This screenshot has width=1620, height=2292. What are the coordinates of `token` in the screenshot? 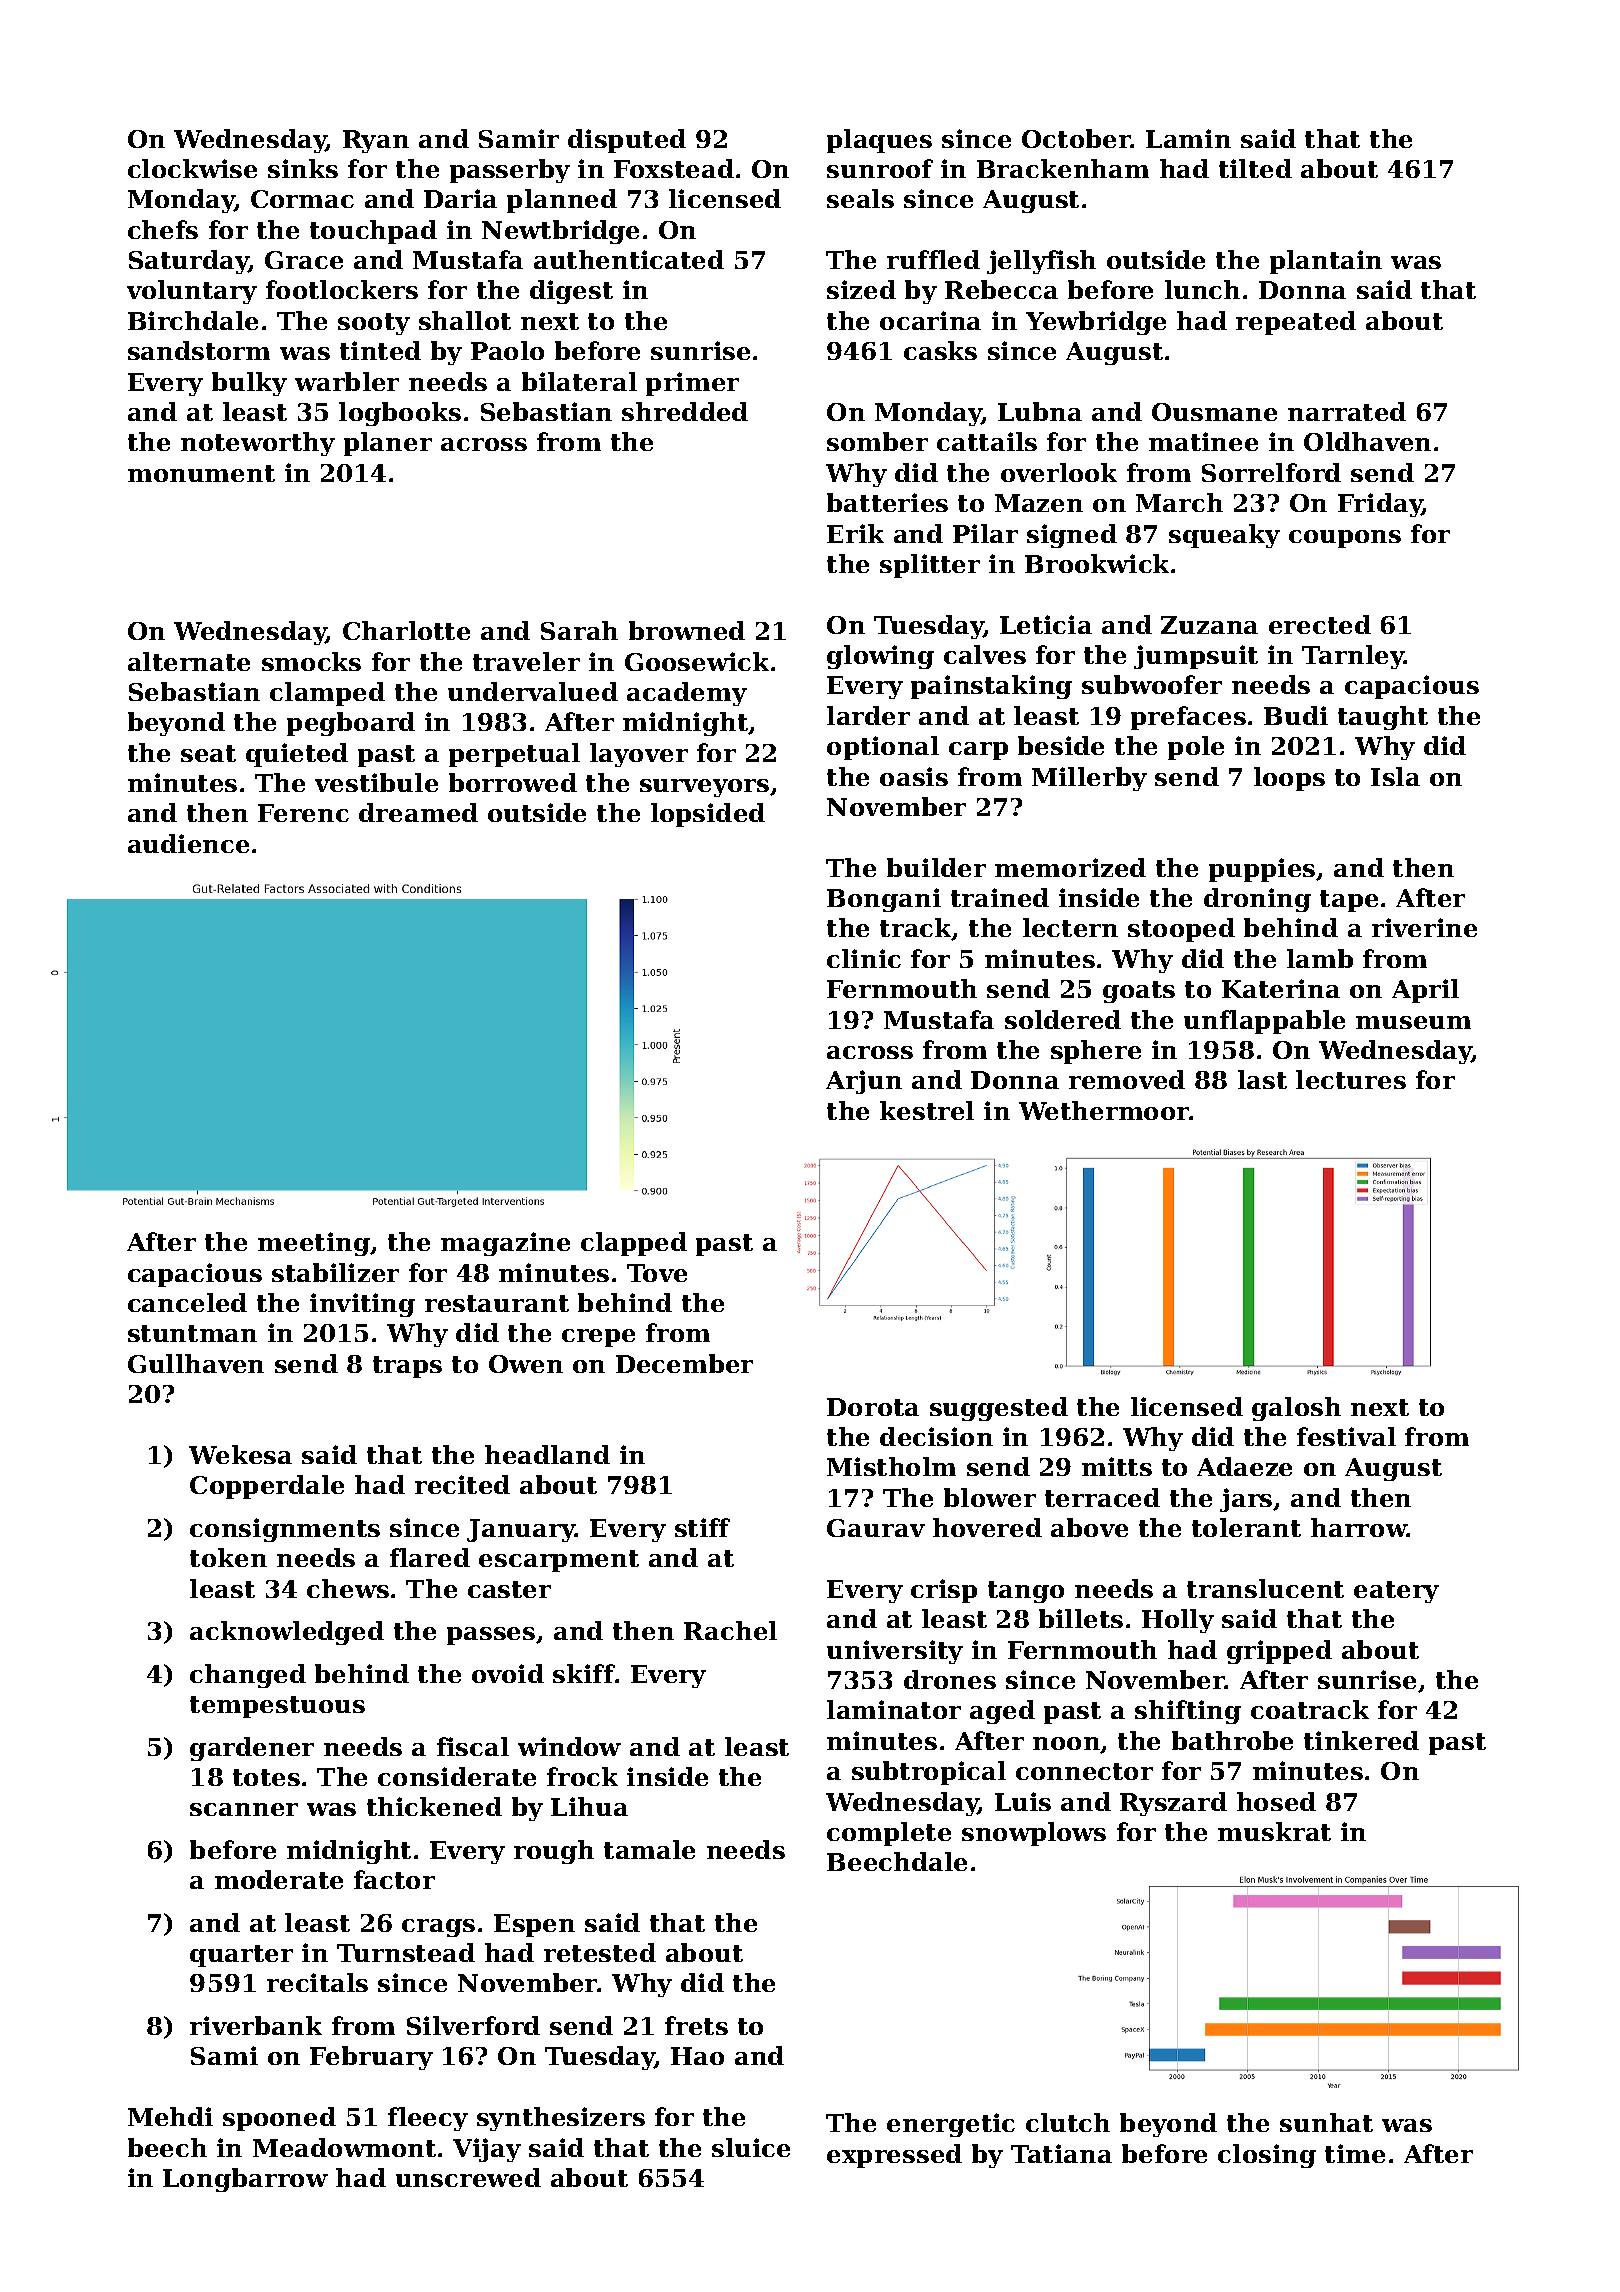 It's located at (228, 1557).
